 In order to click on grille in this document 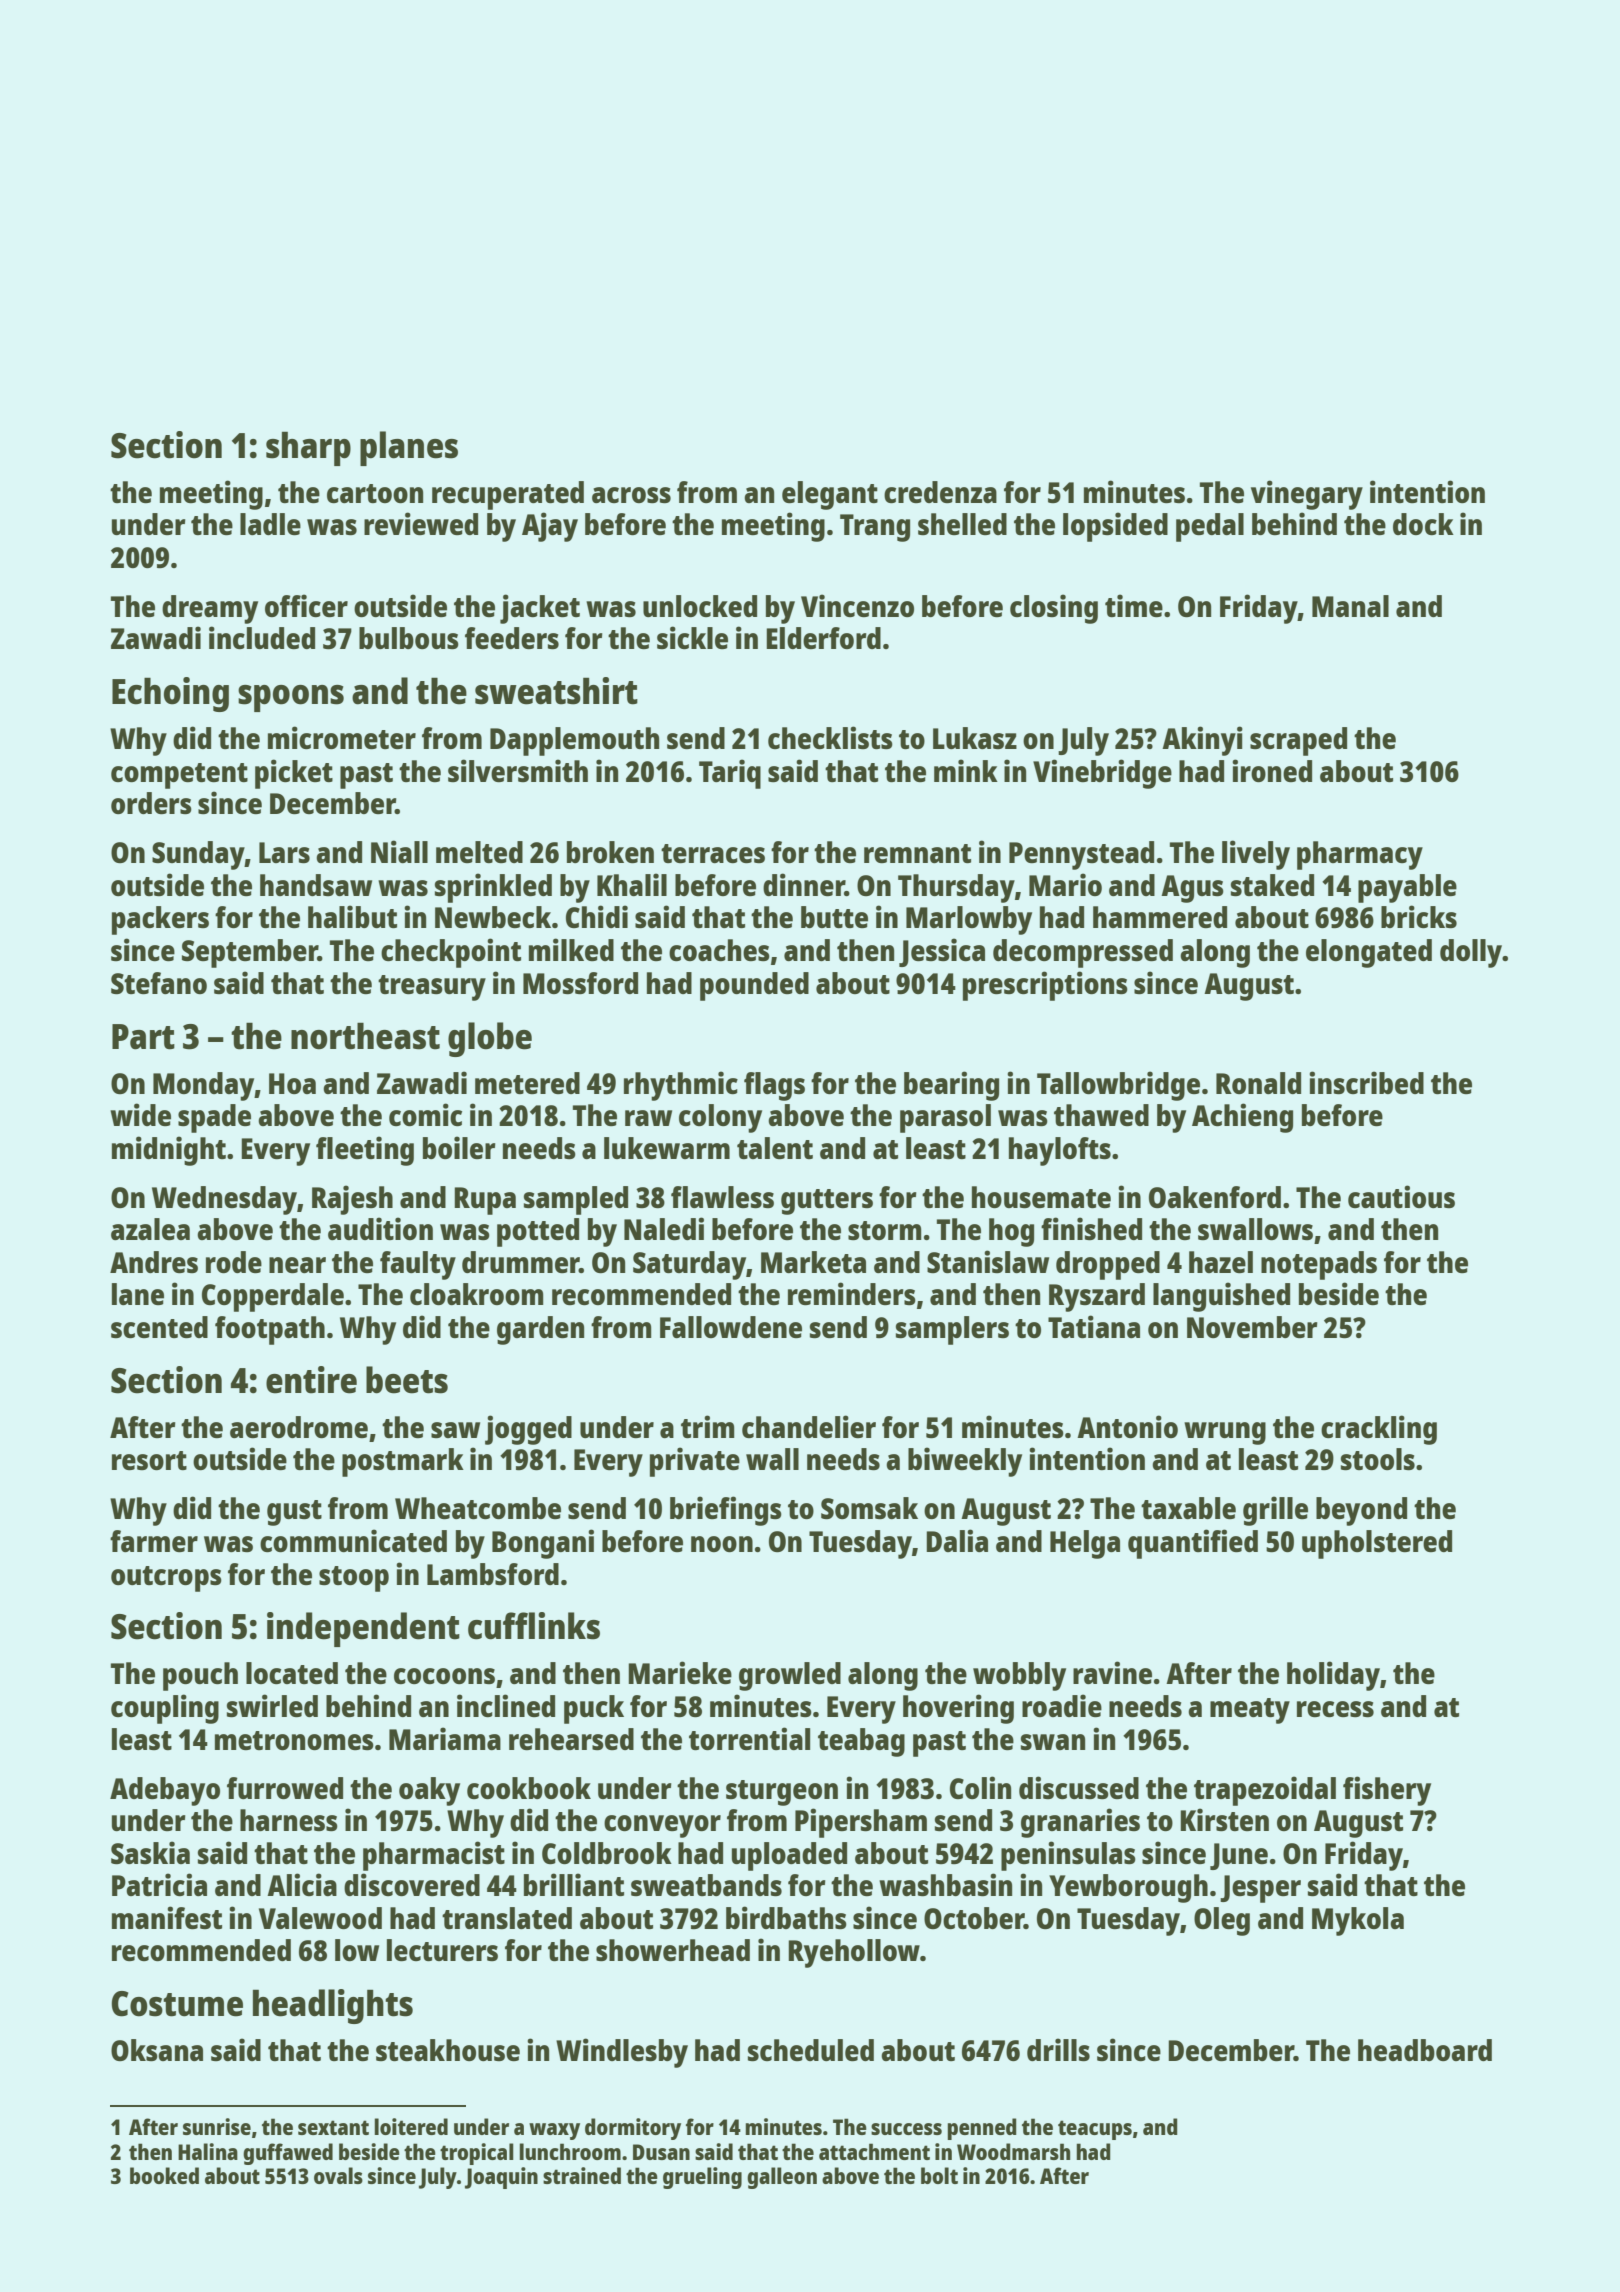, I will do `click(1275, 1511)`.
